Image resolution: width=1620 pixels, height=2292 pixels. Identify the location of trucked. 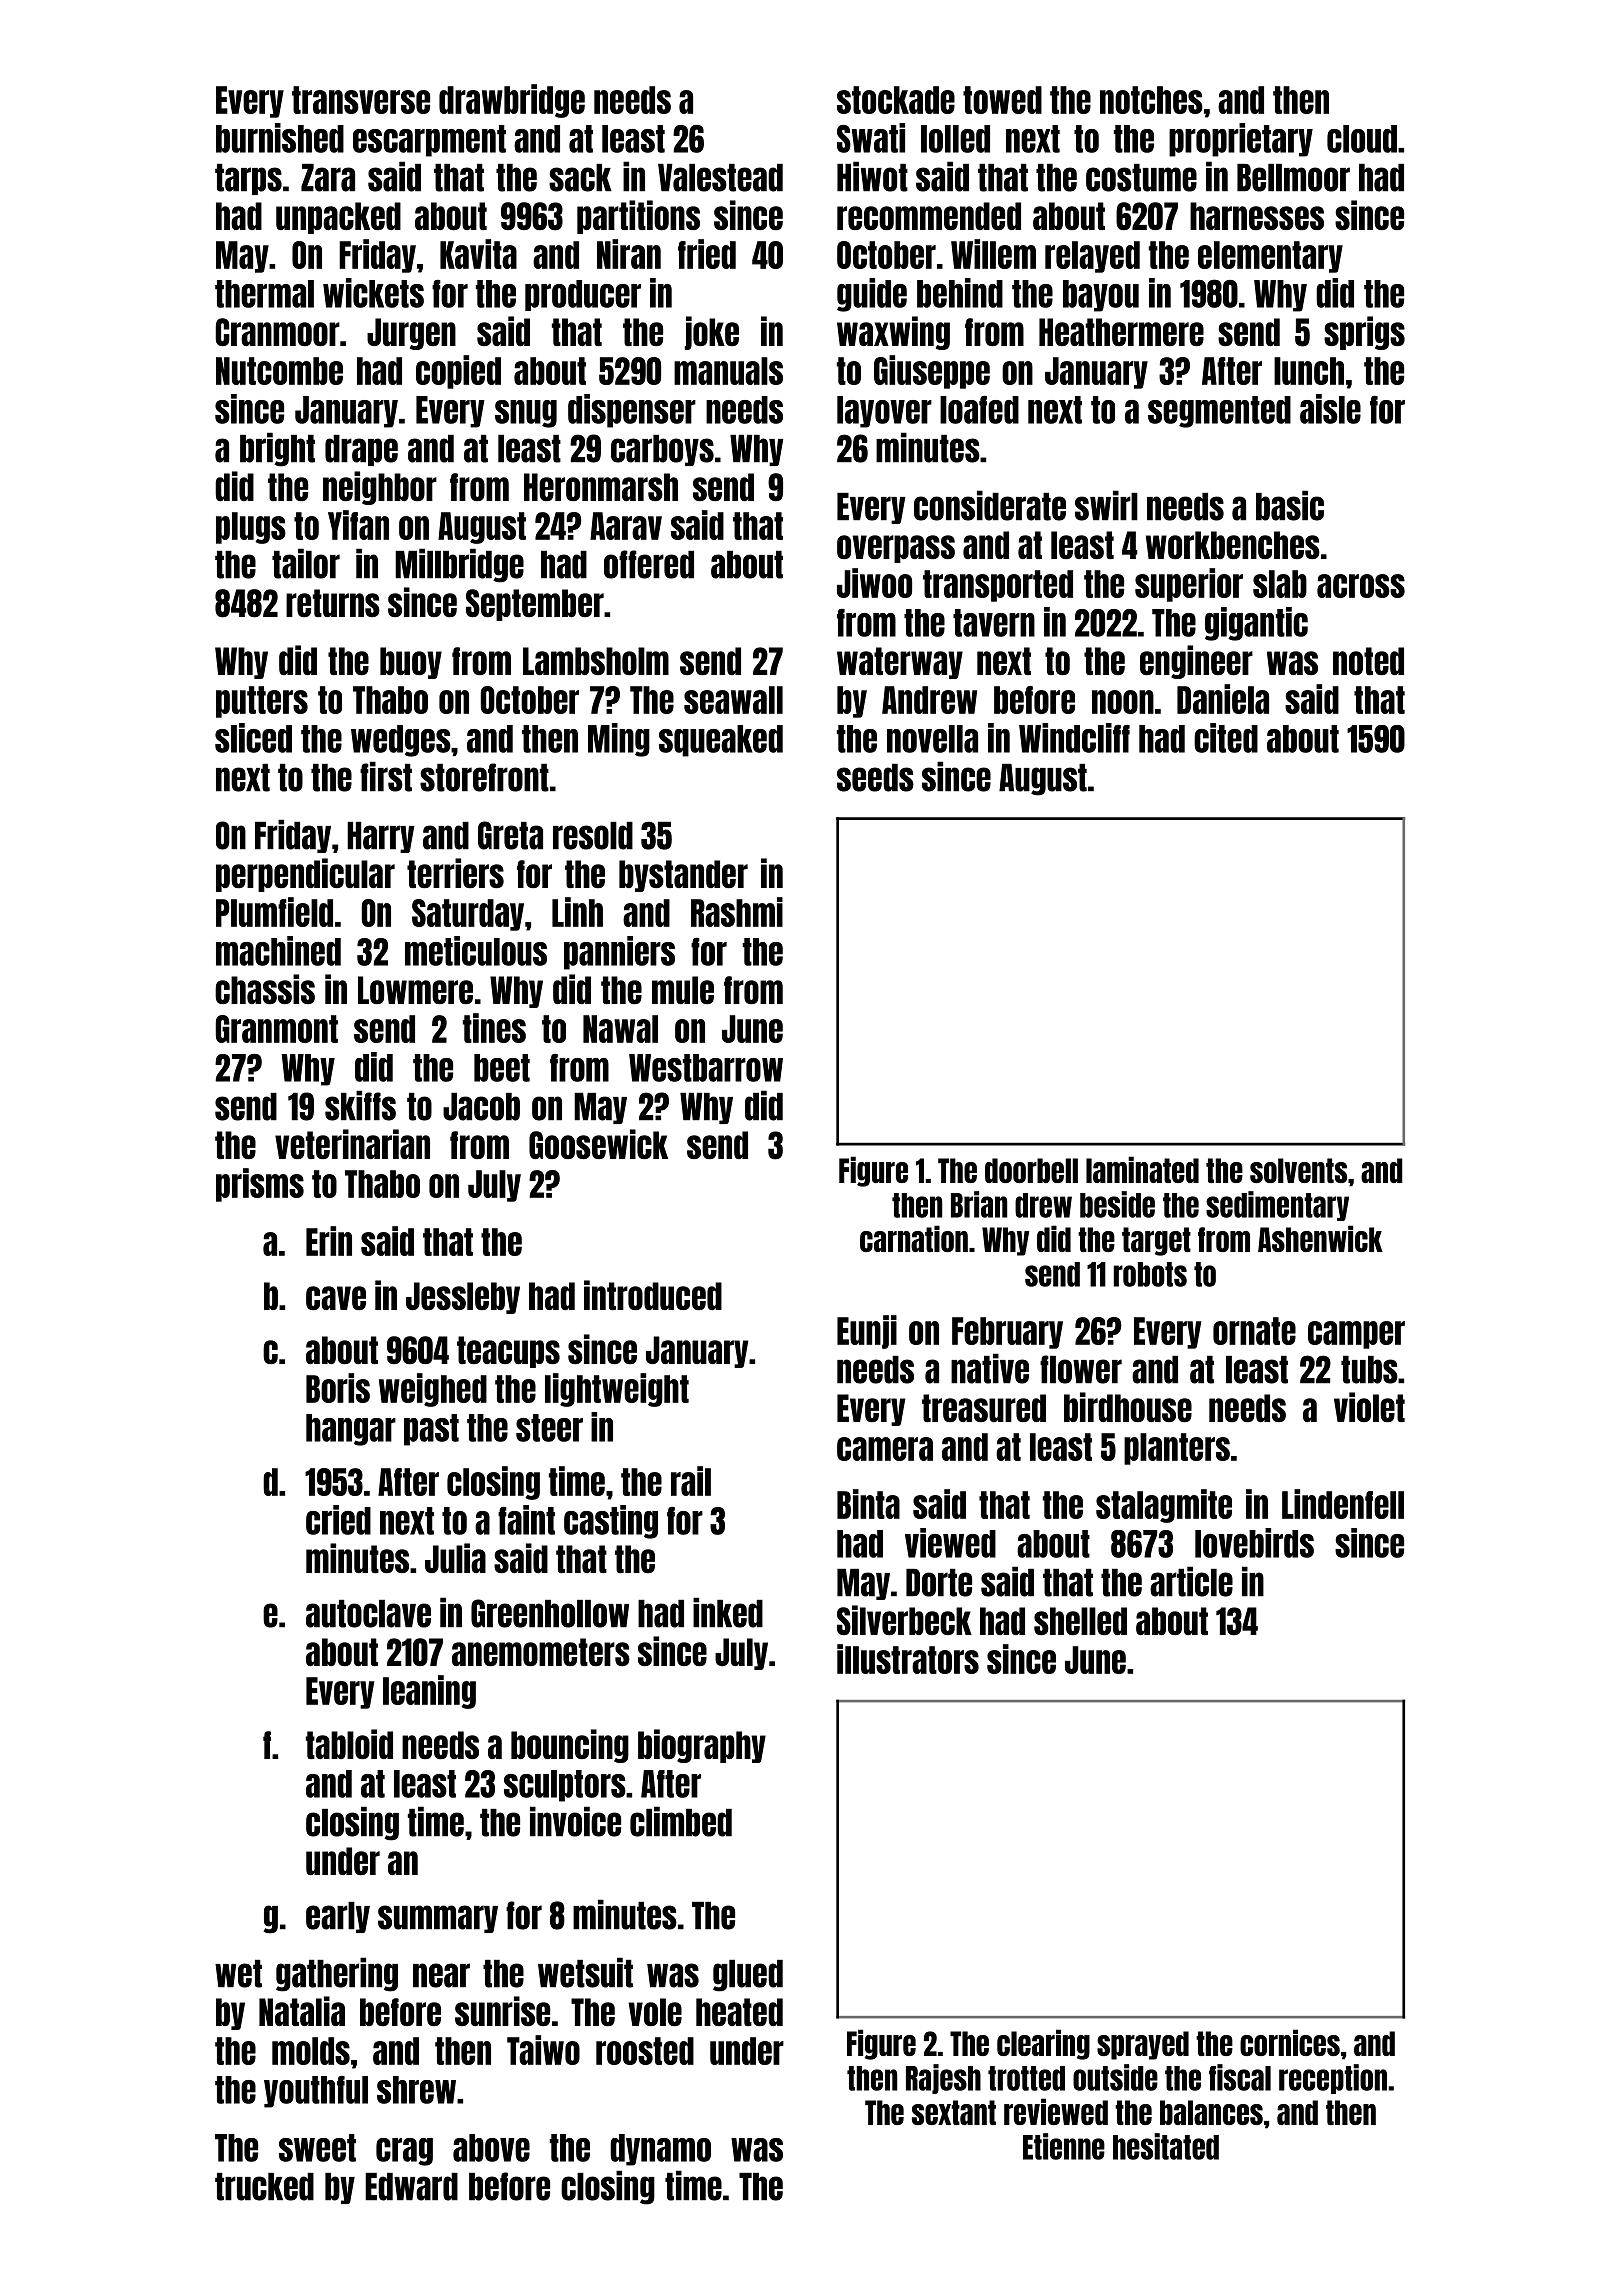
(264, 2187).
